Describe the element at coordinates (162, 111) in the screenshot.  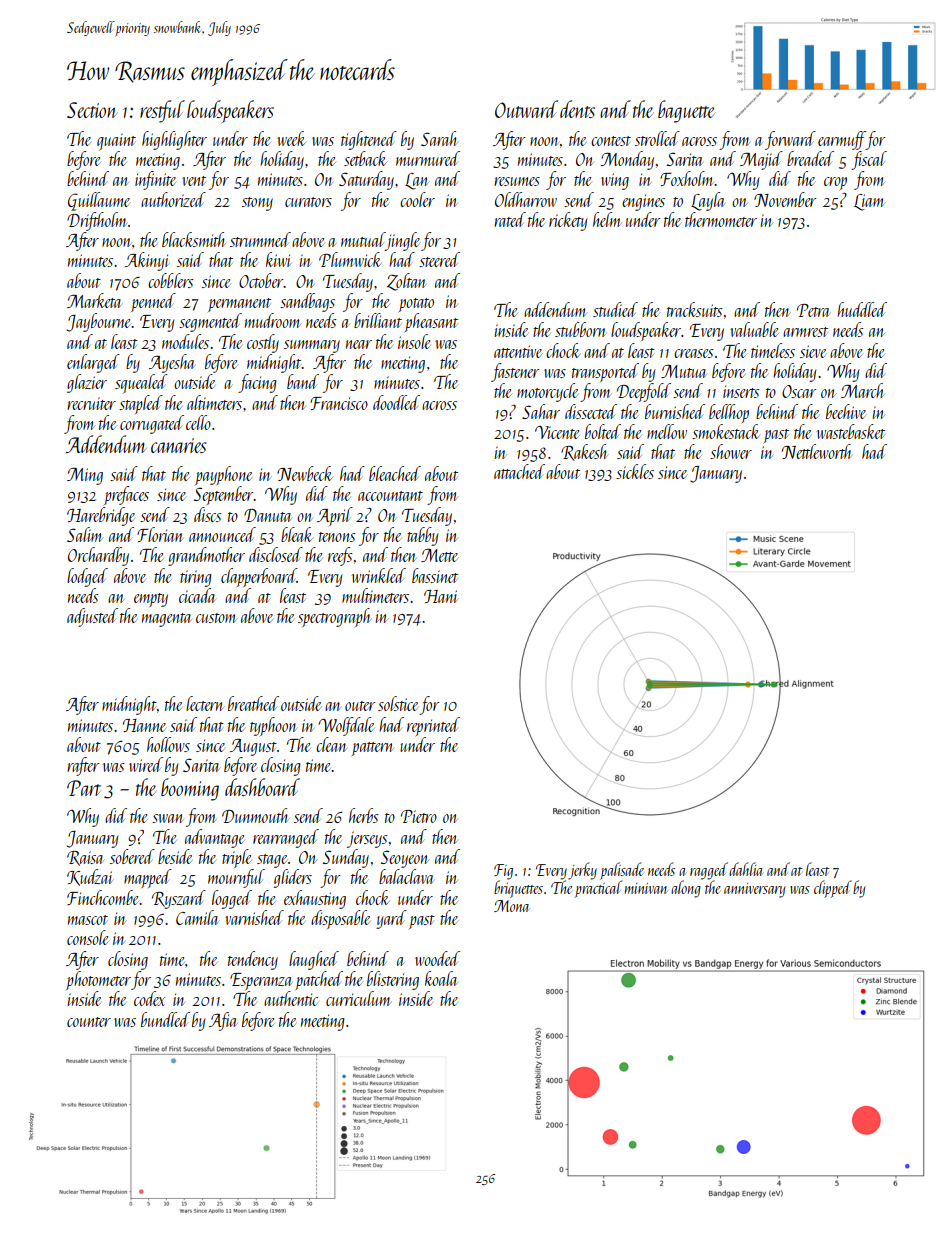
I see `restful` at that location.
